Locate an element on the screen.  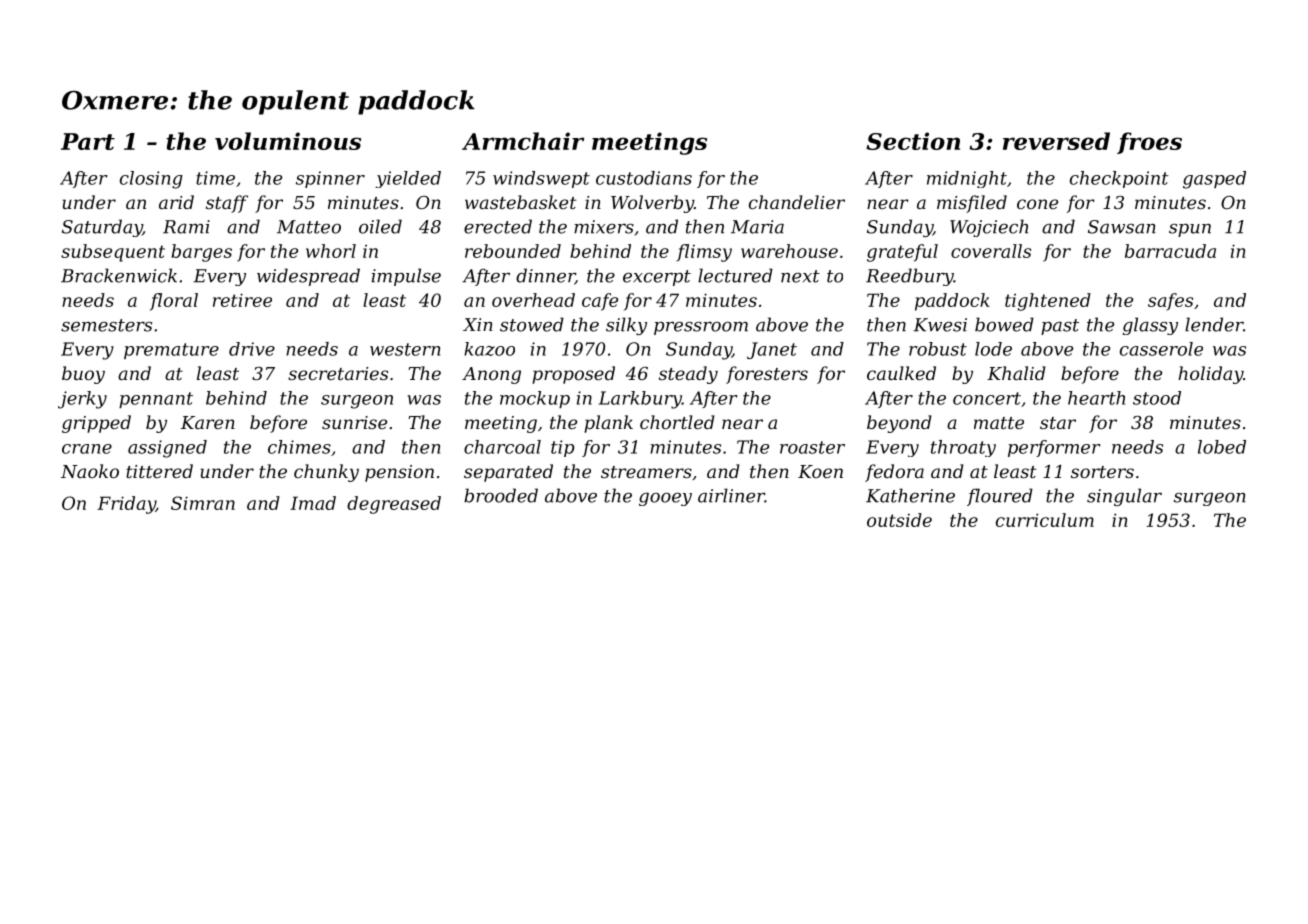
voluminous is located at coordinates (288, 141).
